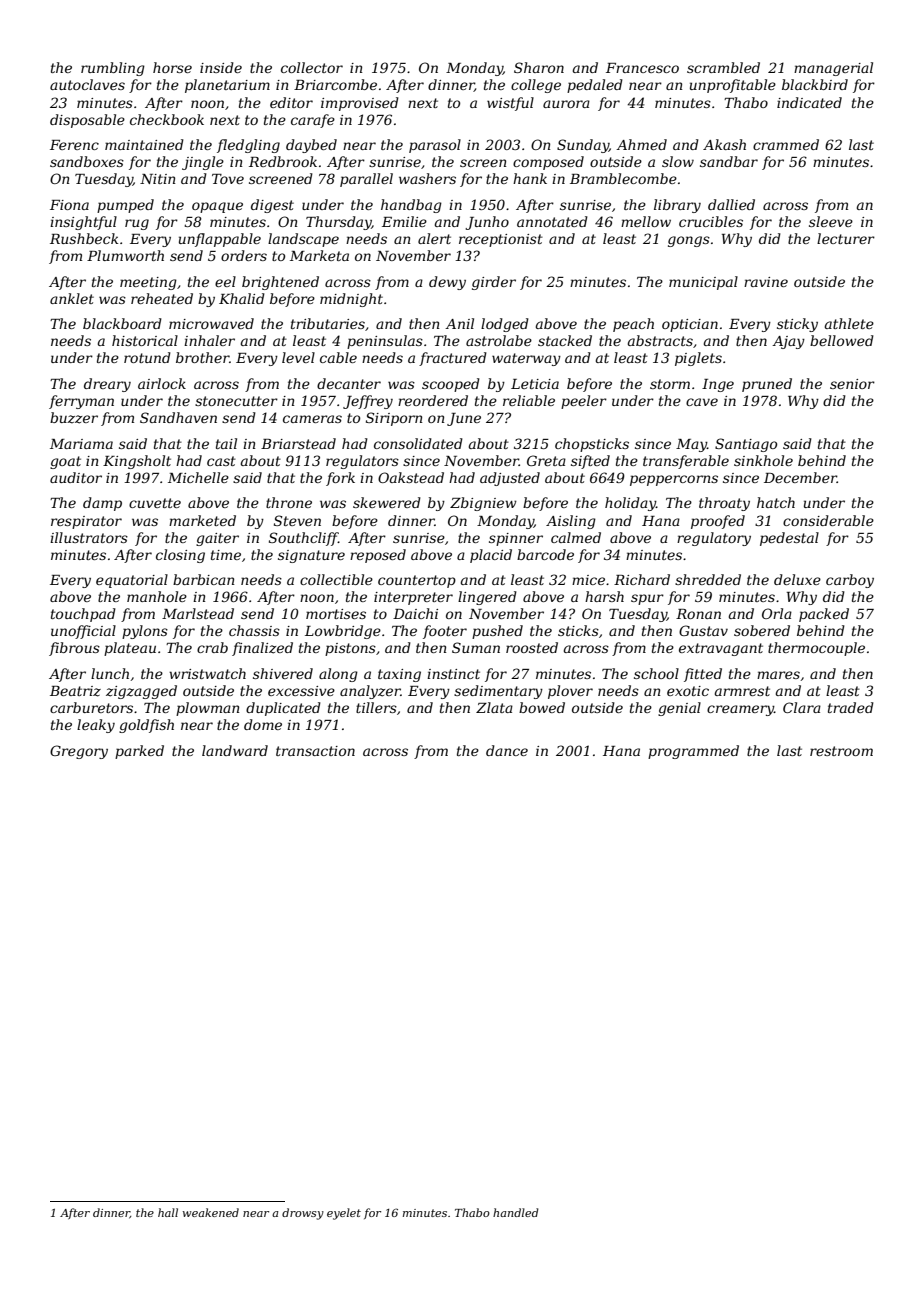 The image size is (924, 1308). I want to click on Rushbeck, so click(84, 238).
